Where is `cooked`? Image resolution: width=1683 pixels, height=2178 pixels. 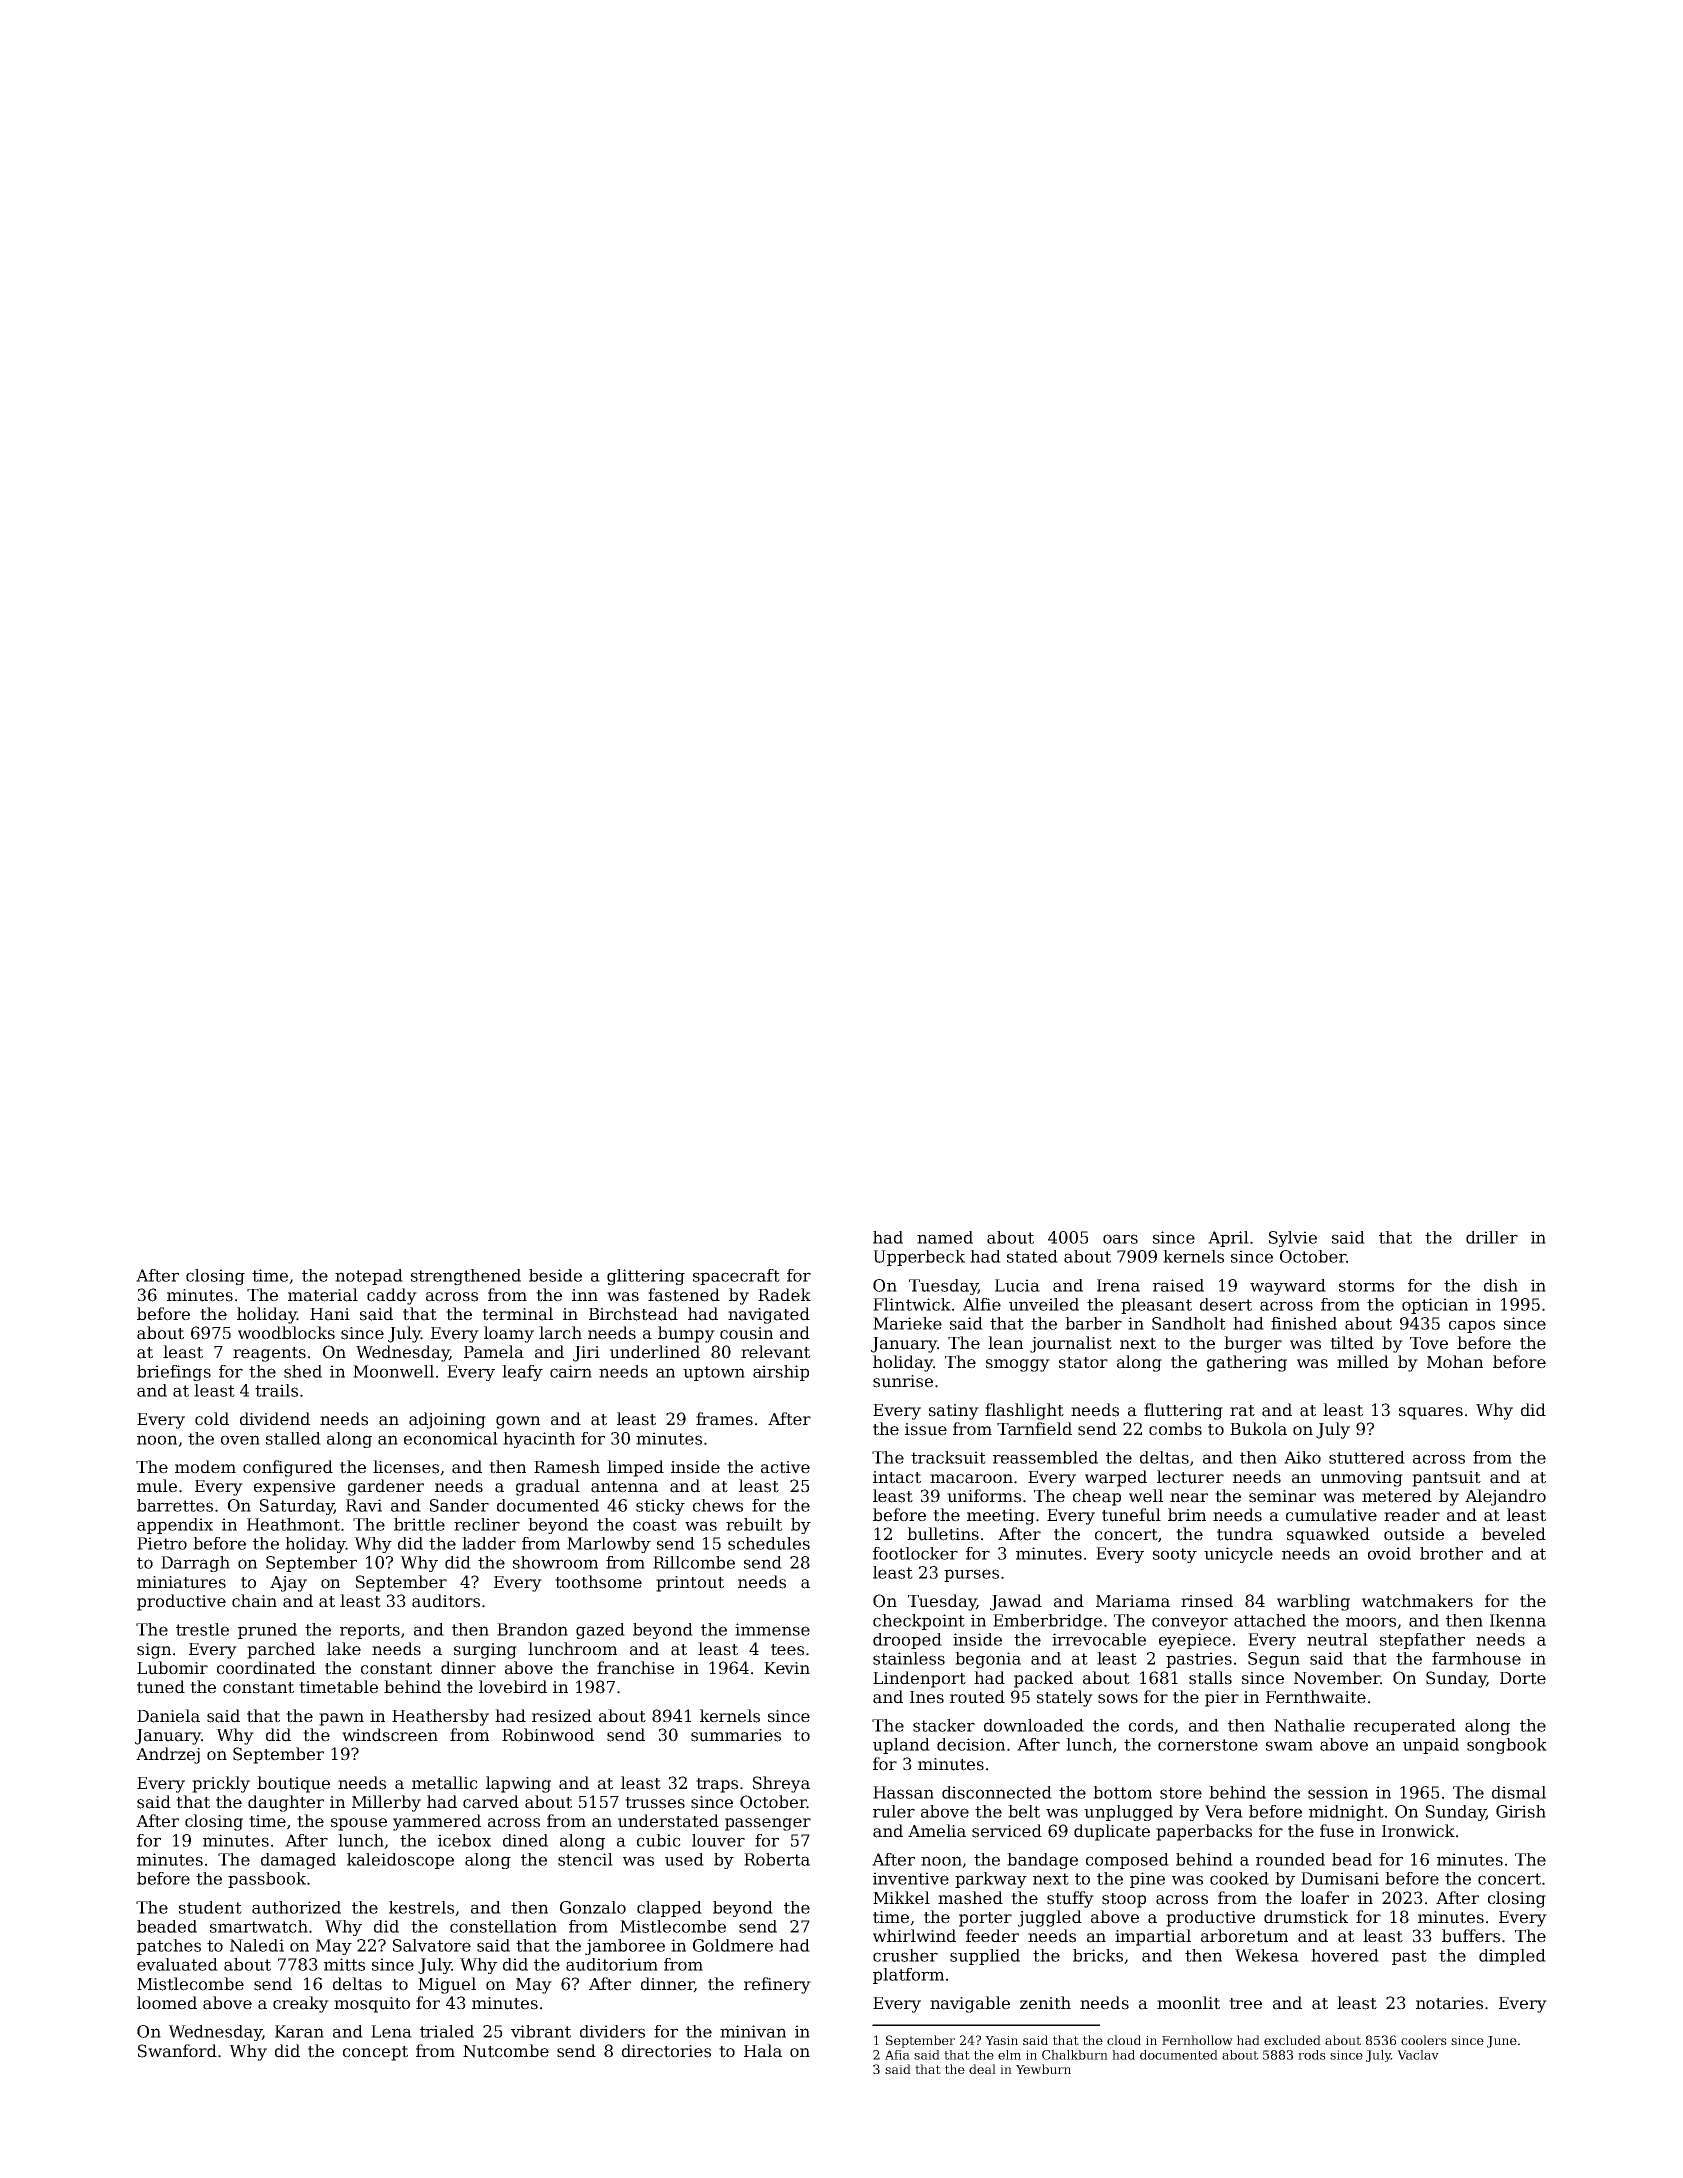 cooked is located at coordinates (1239, 1878).
